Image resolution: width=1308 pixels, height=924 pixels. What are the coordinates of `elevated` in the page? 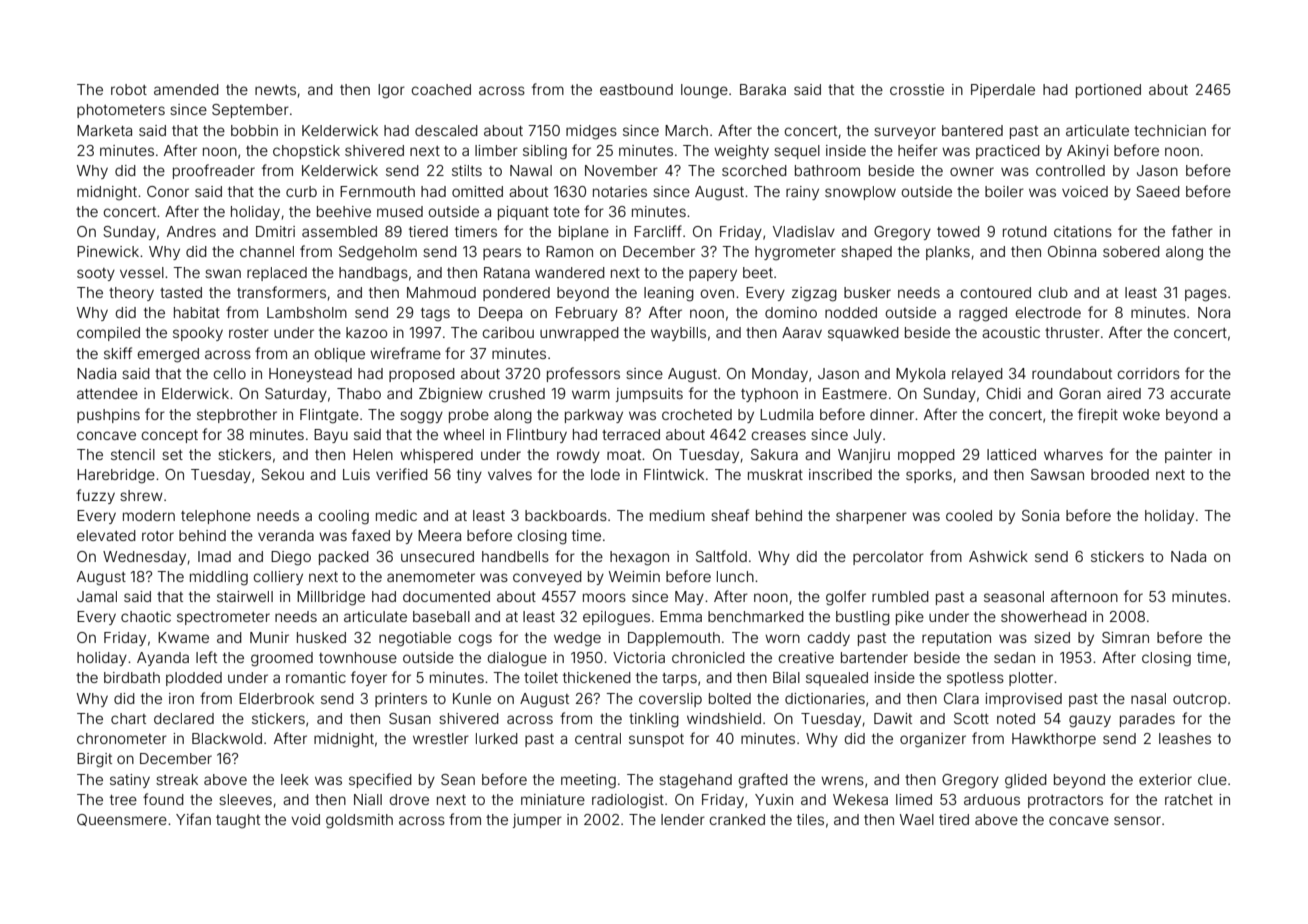 It's located at (106, 535).
